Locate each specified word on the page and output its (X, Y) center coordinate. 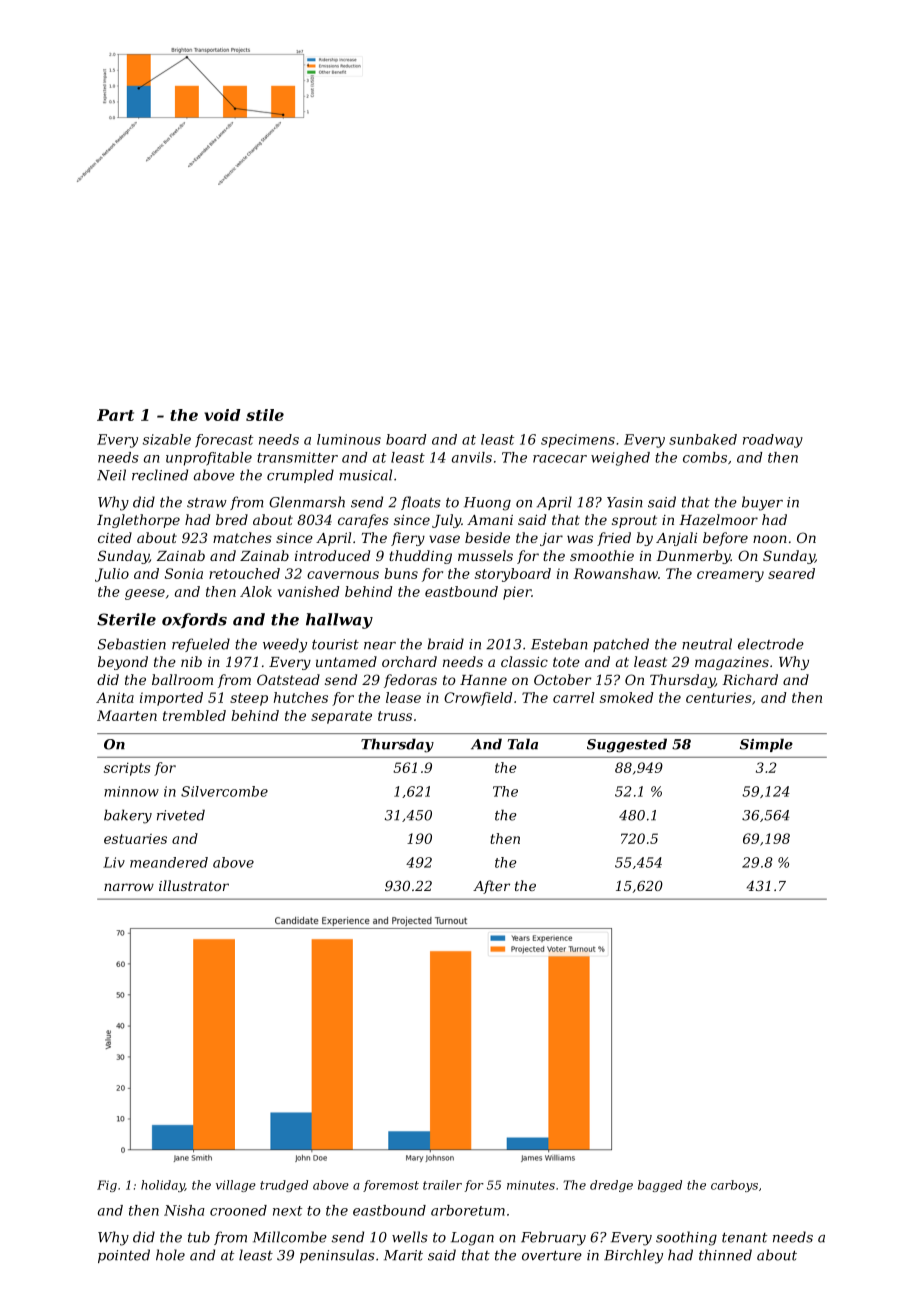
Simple (766, 745)
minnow (131, 791)
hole (170, 1255)
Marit (403, 1255)
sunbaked (703, 439)
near (380, 646)
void (222, 415)
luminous (349, 439)
